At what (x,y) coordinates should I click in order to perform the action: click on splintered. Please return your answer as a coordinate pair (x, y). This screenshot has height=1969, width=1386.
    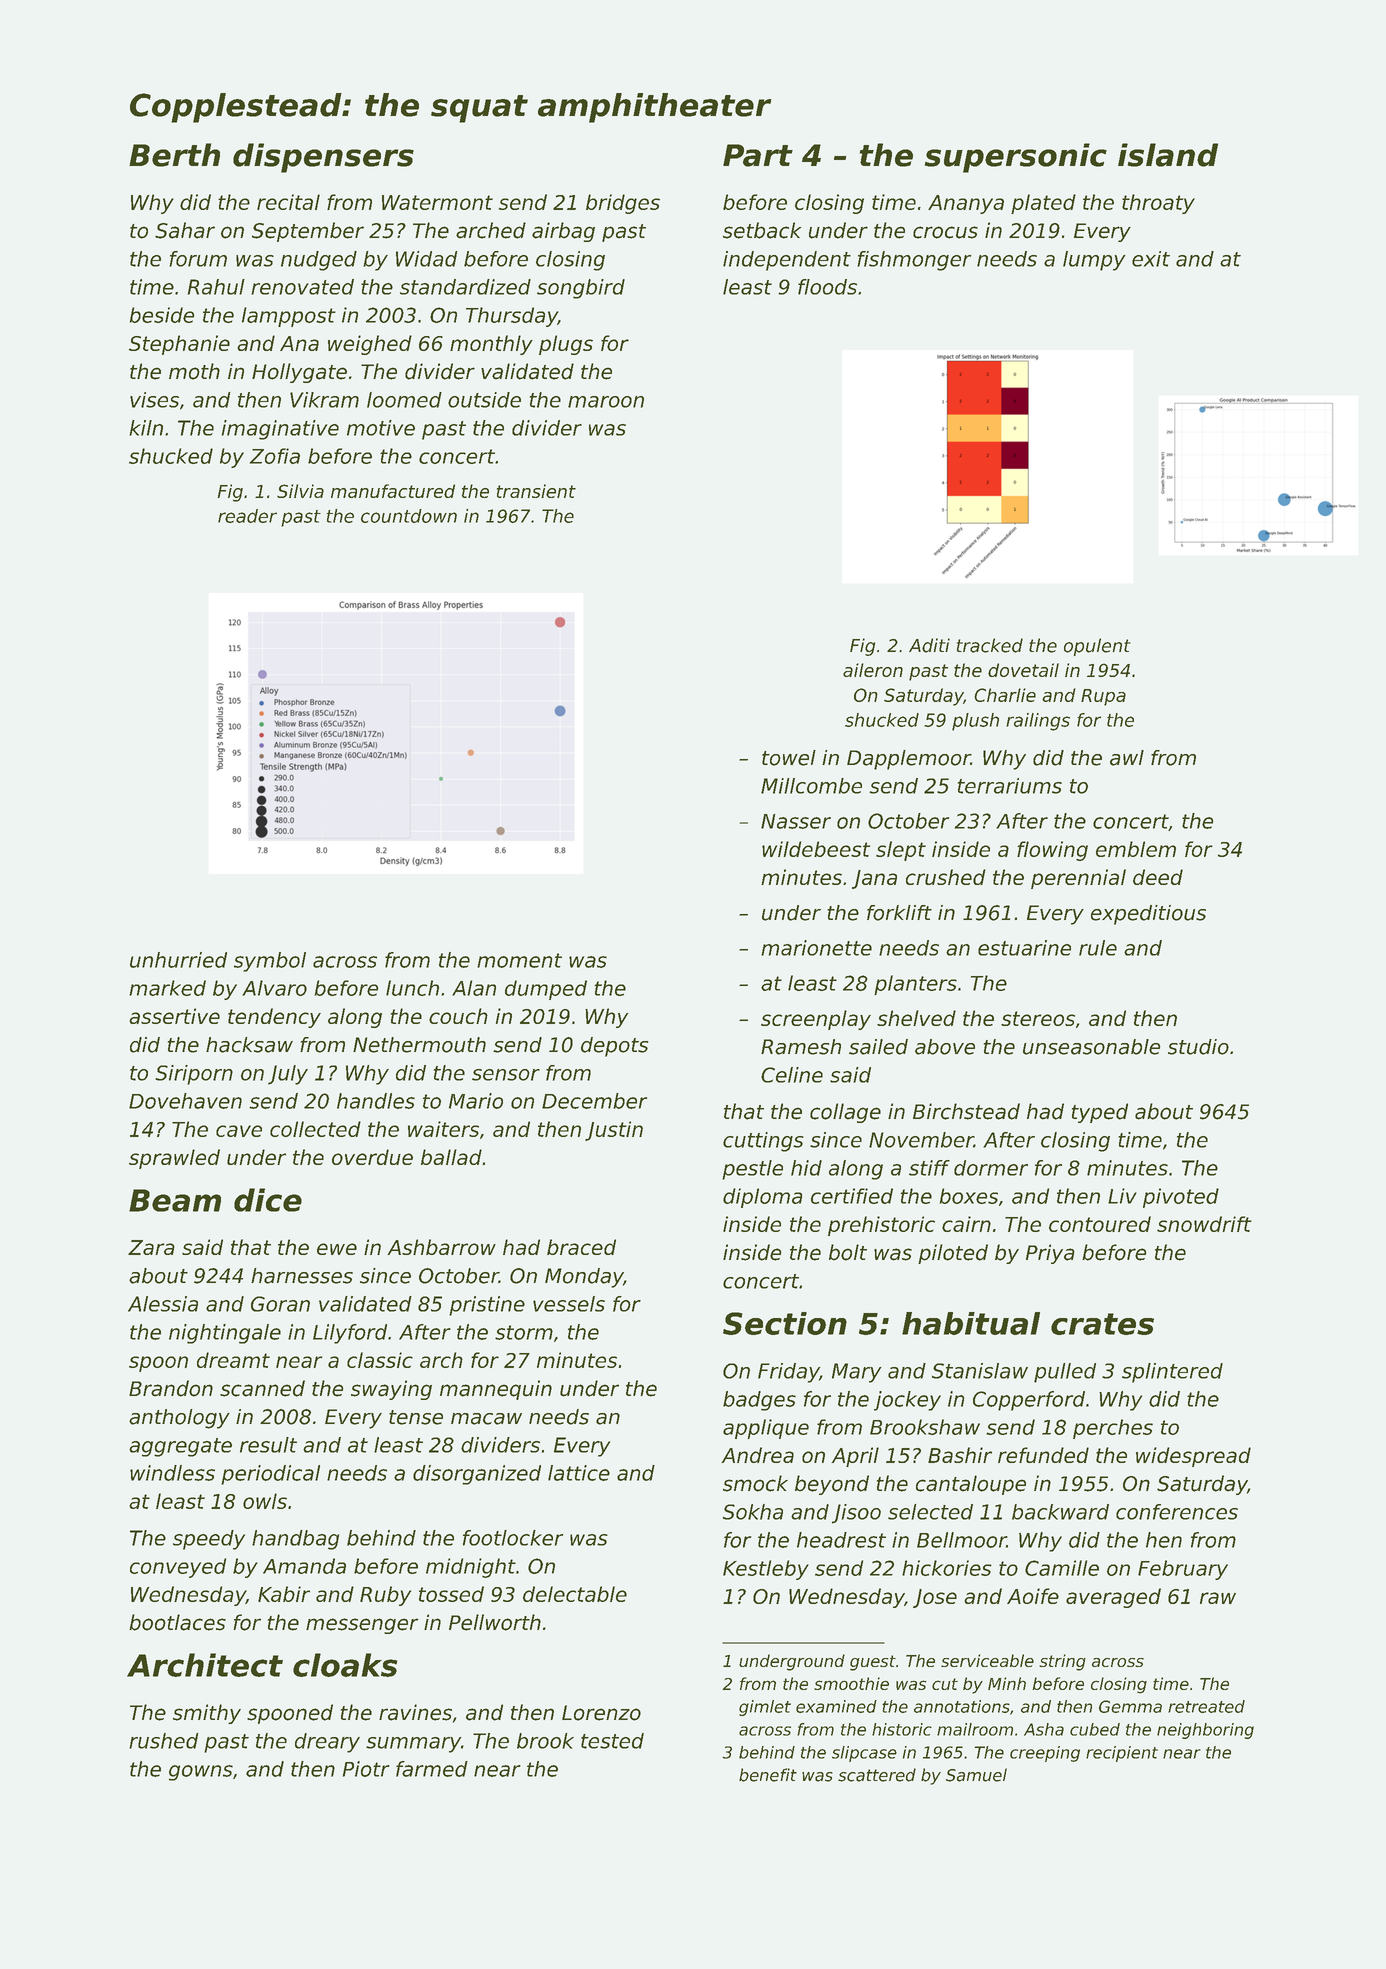
    Looking at the image, I should click on (1172, 1373).
